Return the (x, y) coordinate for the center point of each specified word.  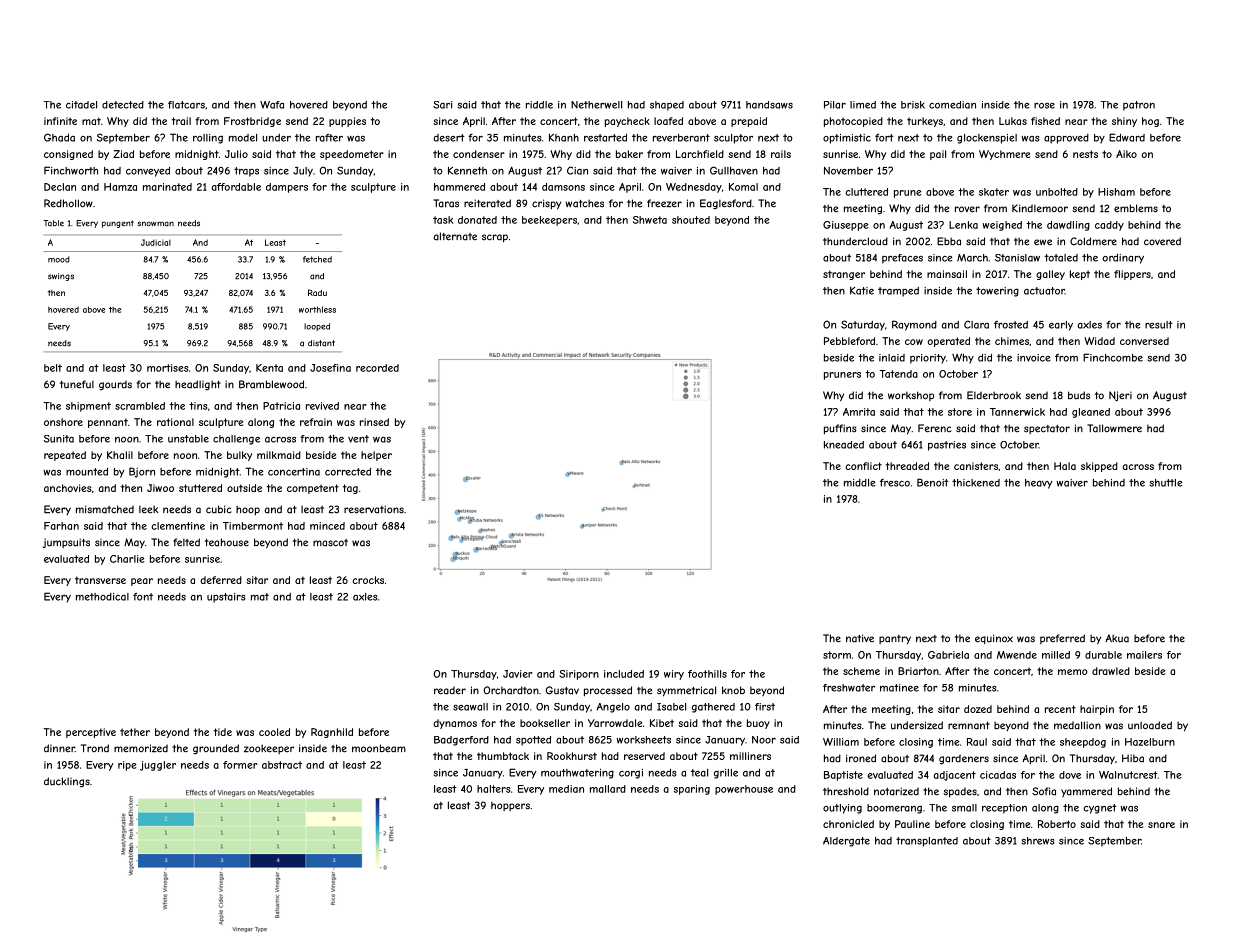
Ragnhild (332, 733)
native (860, 638)
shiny (1124, 122)
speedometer (352, 155)
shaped (667, 106)
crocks (368, 580)
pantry (895, 640)
